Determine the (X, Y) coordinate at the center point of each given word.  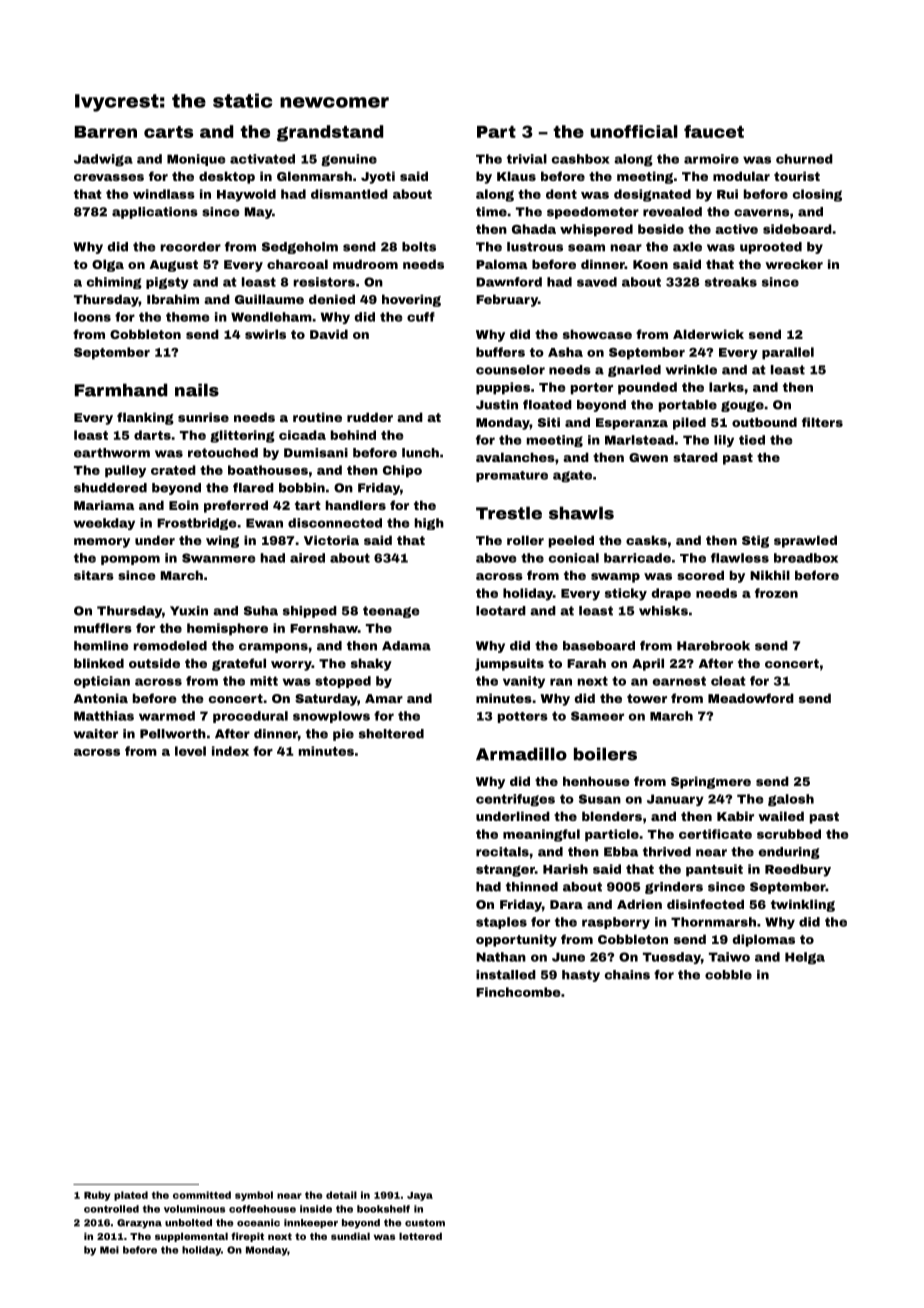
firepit (247, 1237)
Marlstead (639, 440)
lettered (420, 1236)
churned (804, 159)
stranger (505, 871)
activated (262, 159)
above (496, 558)
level (190, 751)
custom (425, 1223)
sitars (94, 575)
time (491, 212)
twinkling (803, 905)
